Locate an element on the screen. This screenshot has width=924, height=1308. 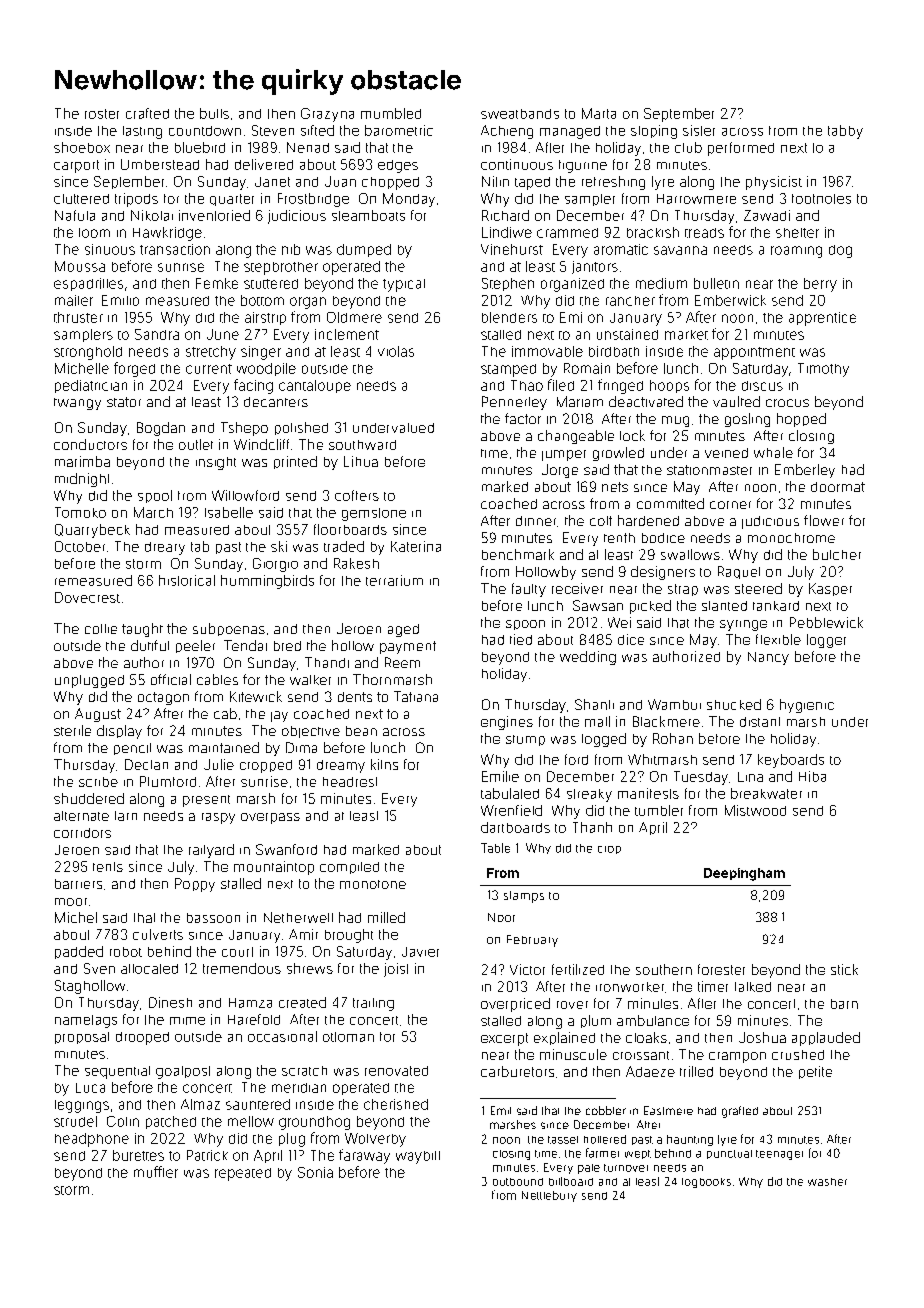
Poppy is located at coordinates (195, 885).
